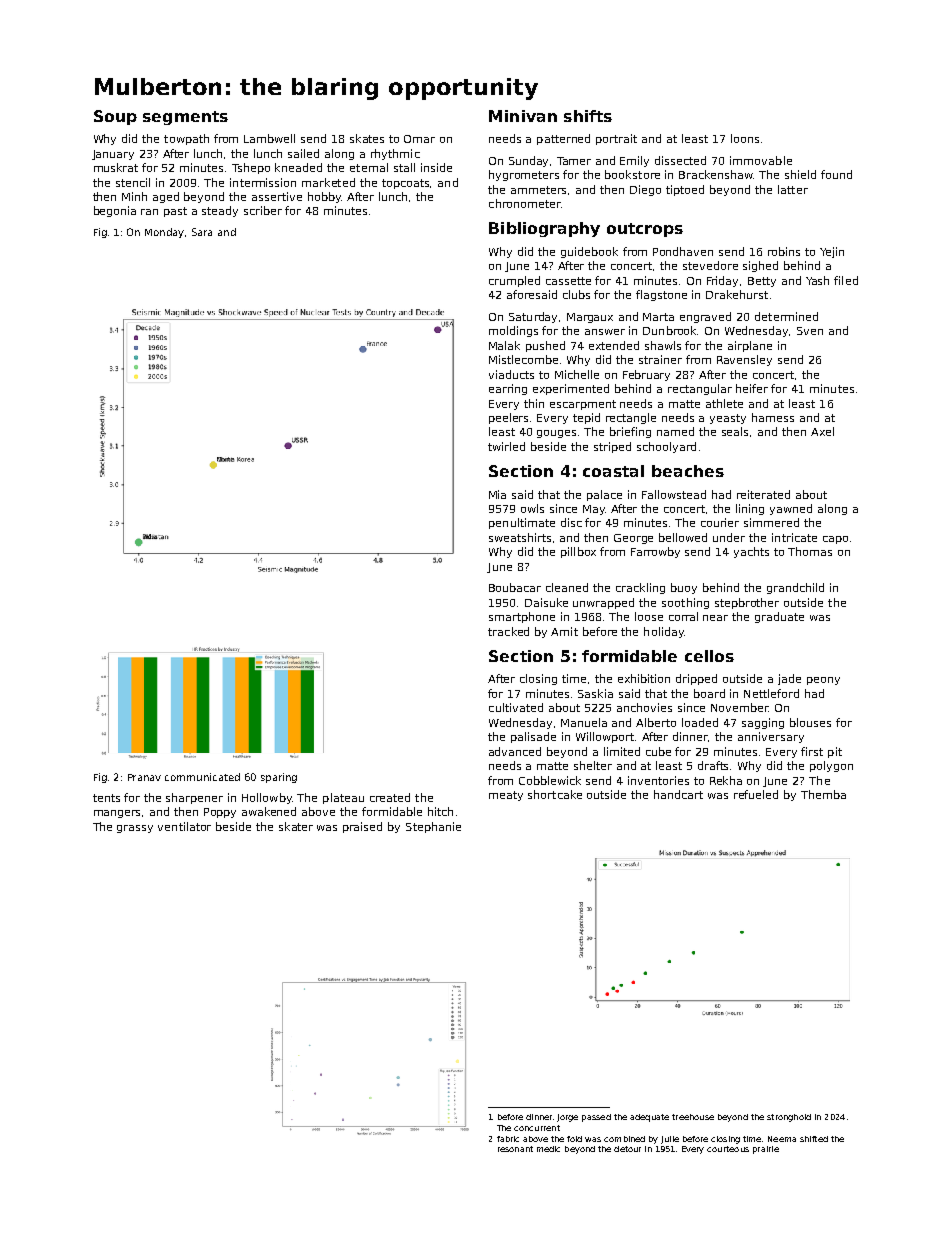 The image size is (952, 1233). Describe the element at coordinates (185, 118) in the document. I see `segments` at that location.
